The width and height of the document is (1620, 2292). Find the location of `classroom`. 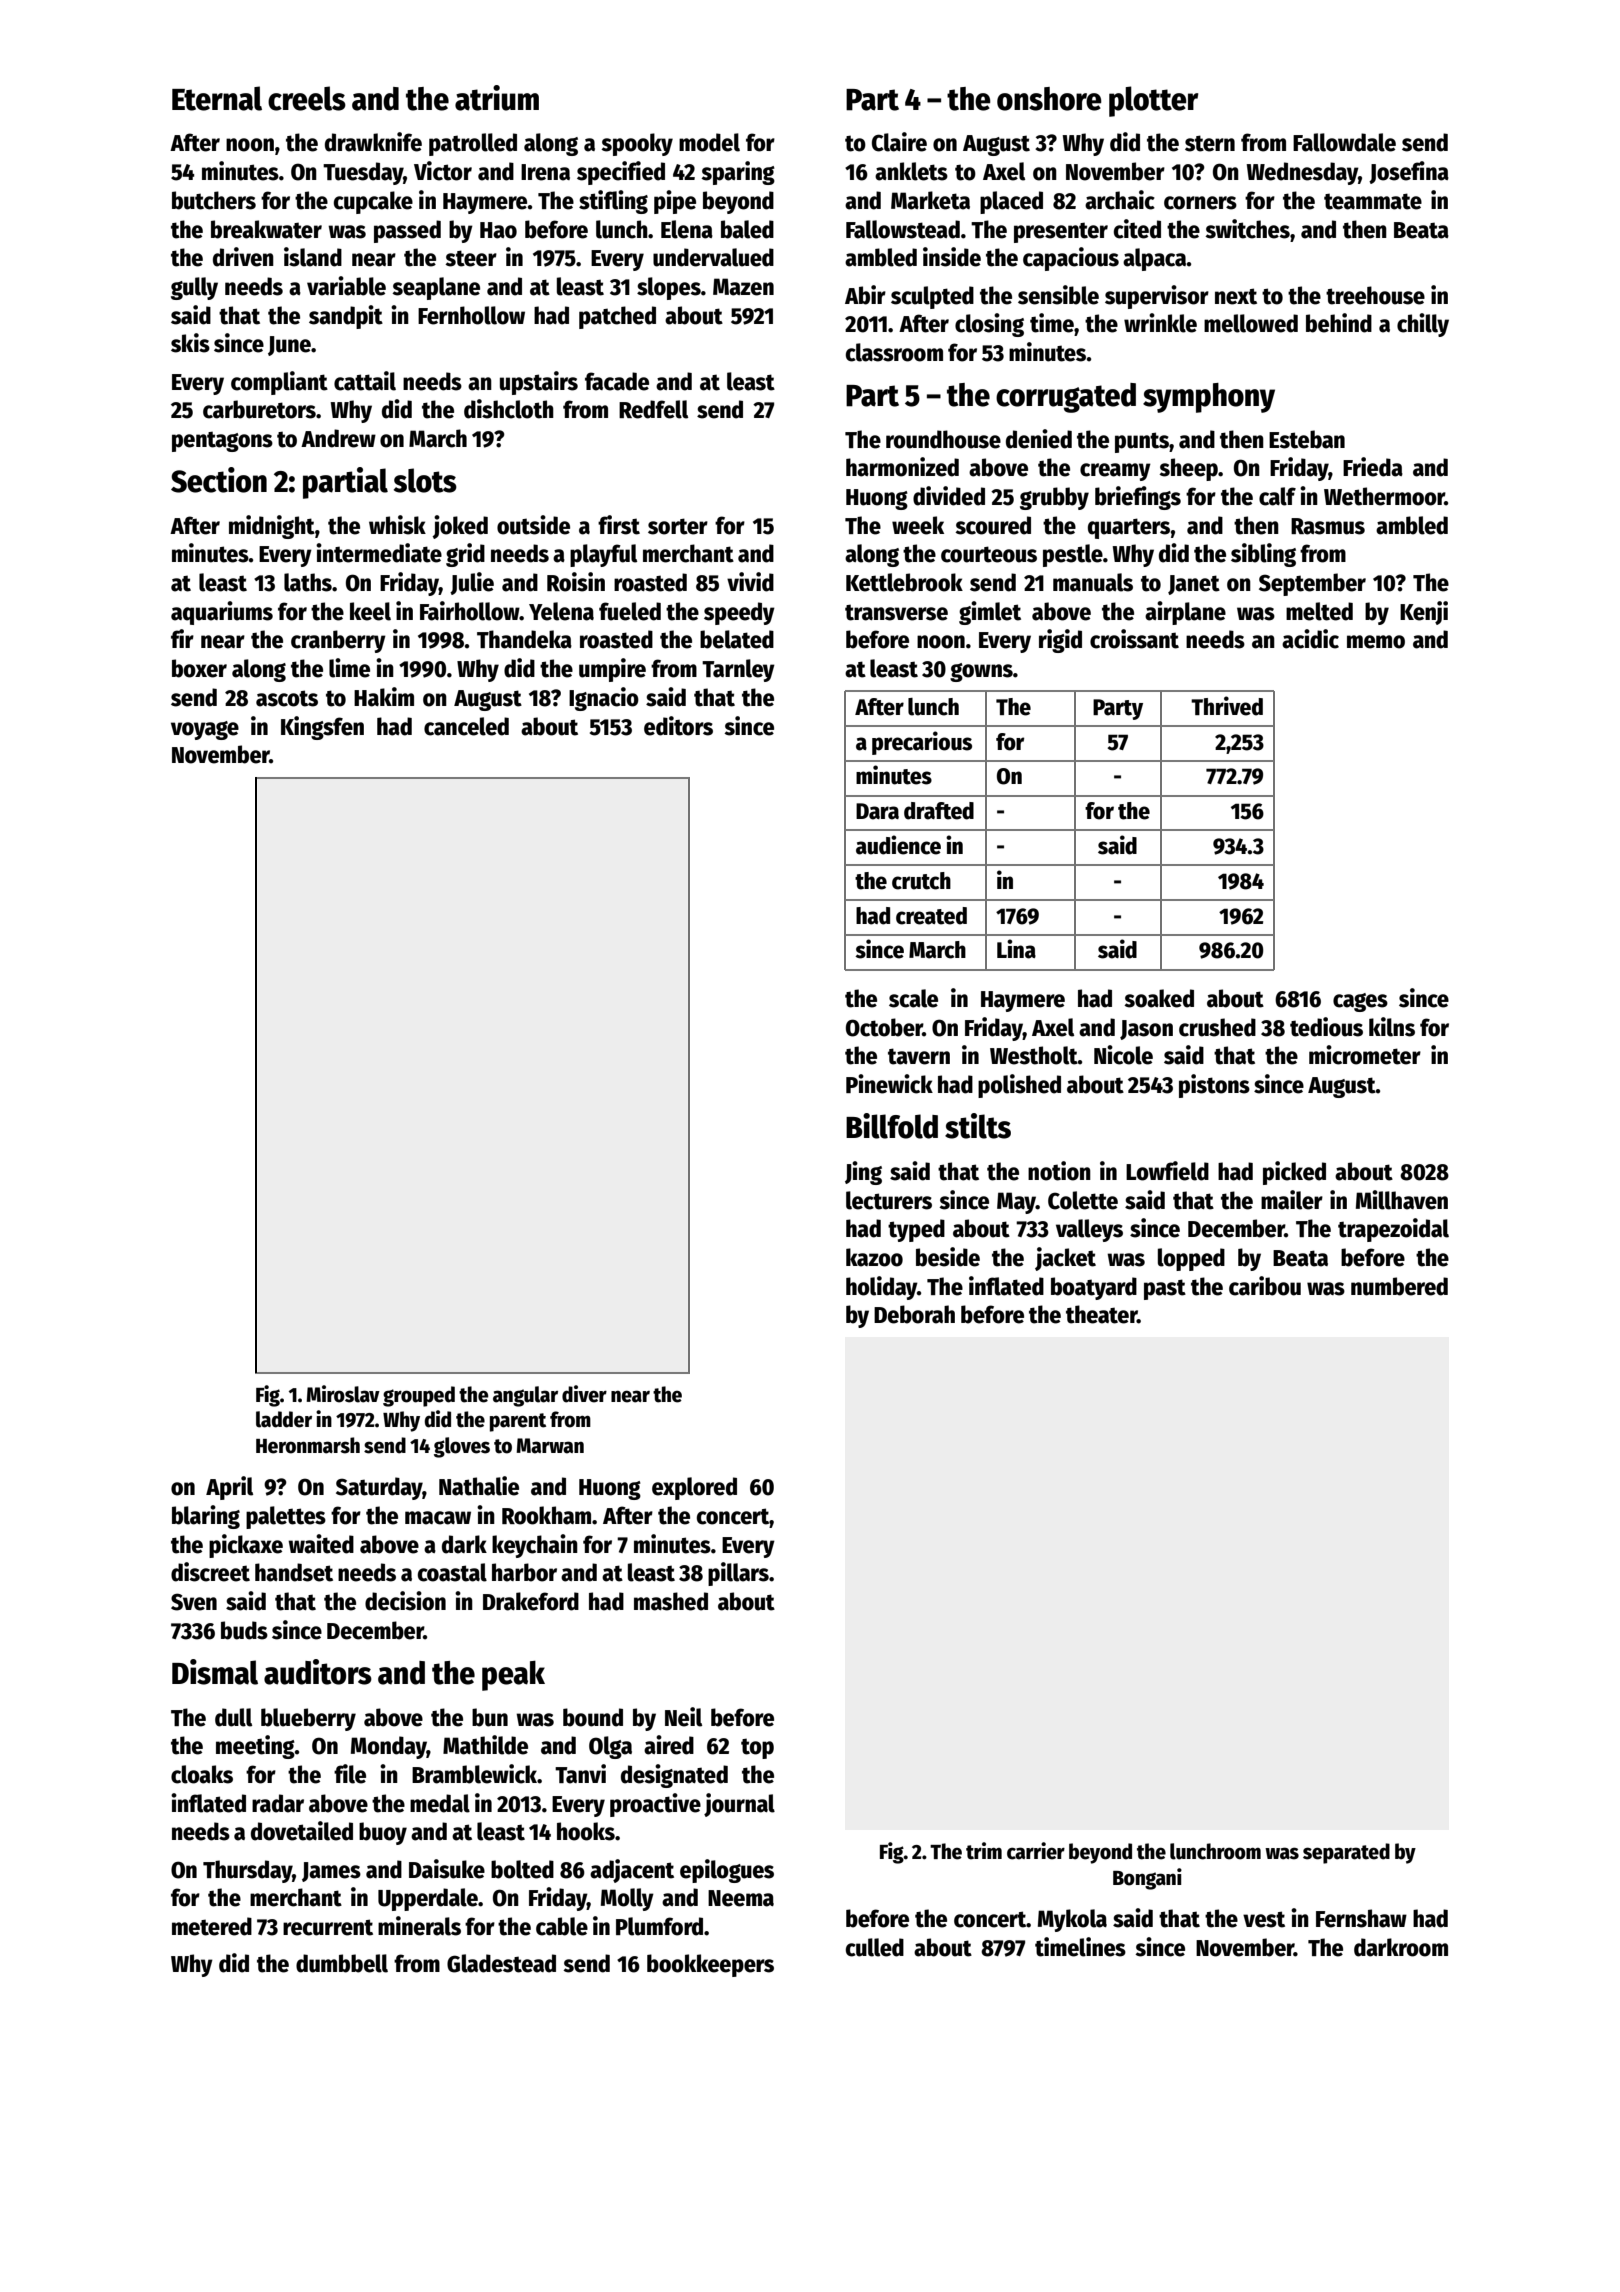

classroom is located at coordinates (894, 352).
